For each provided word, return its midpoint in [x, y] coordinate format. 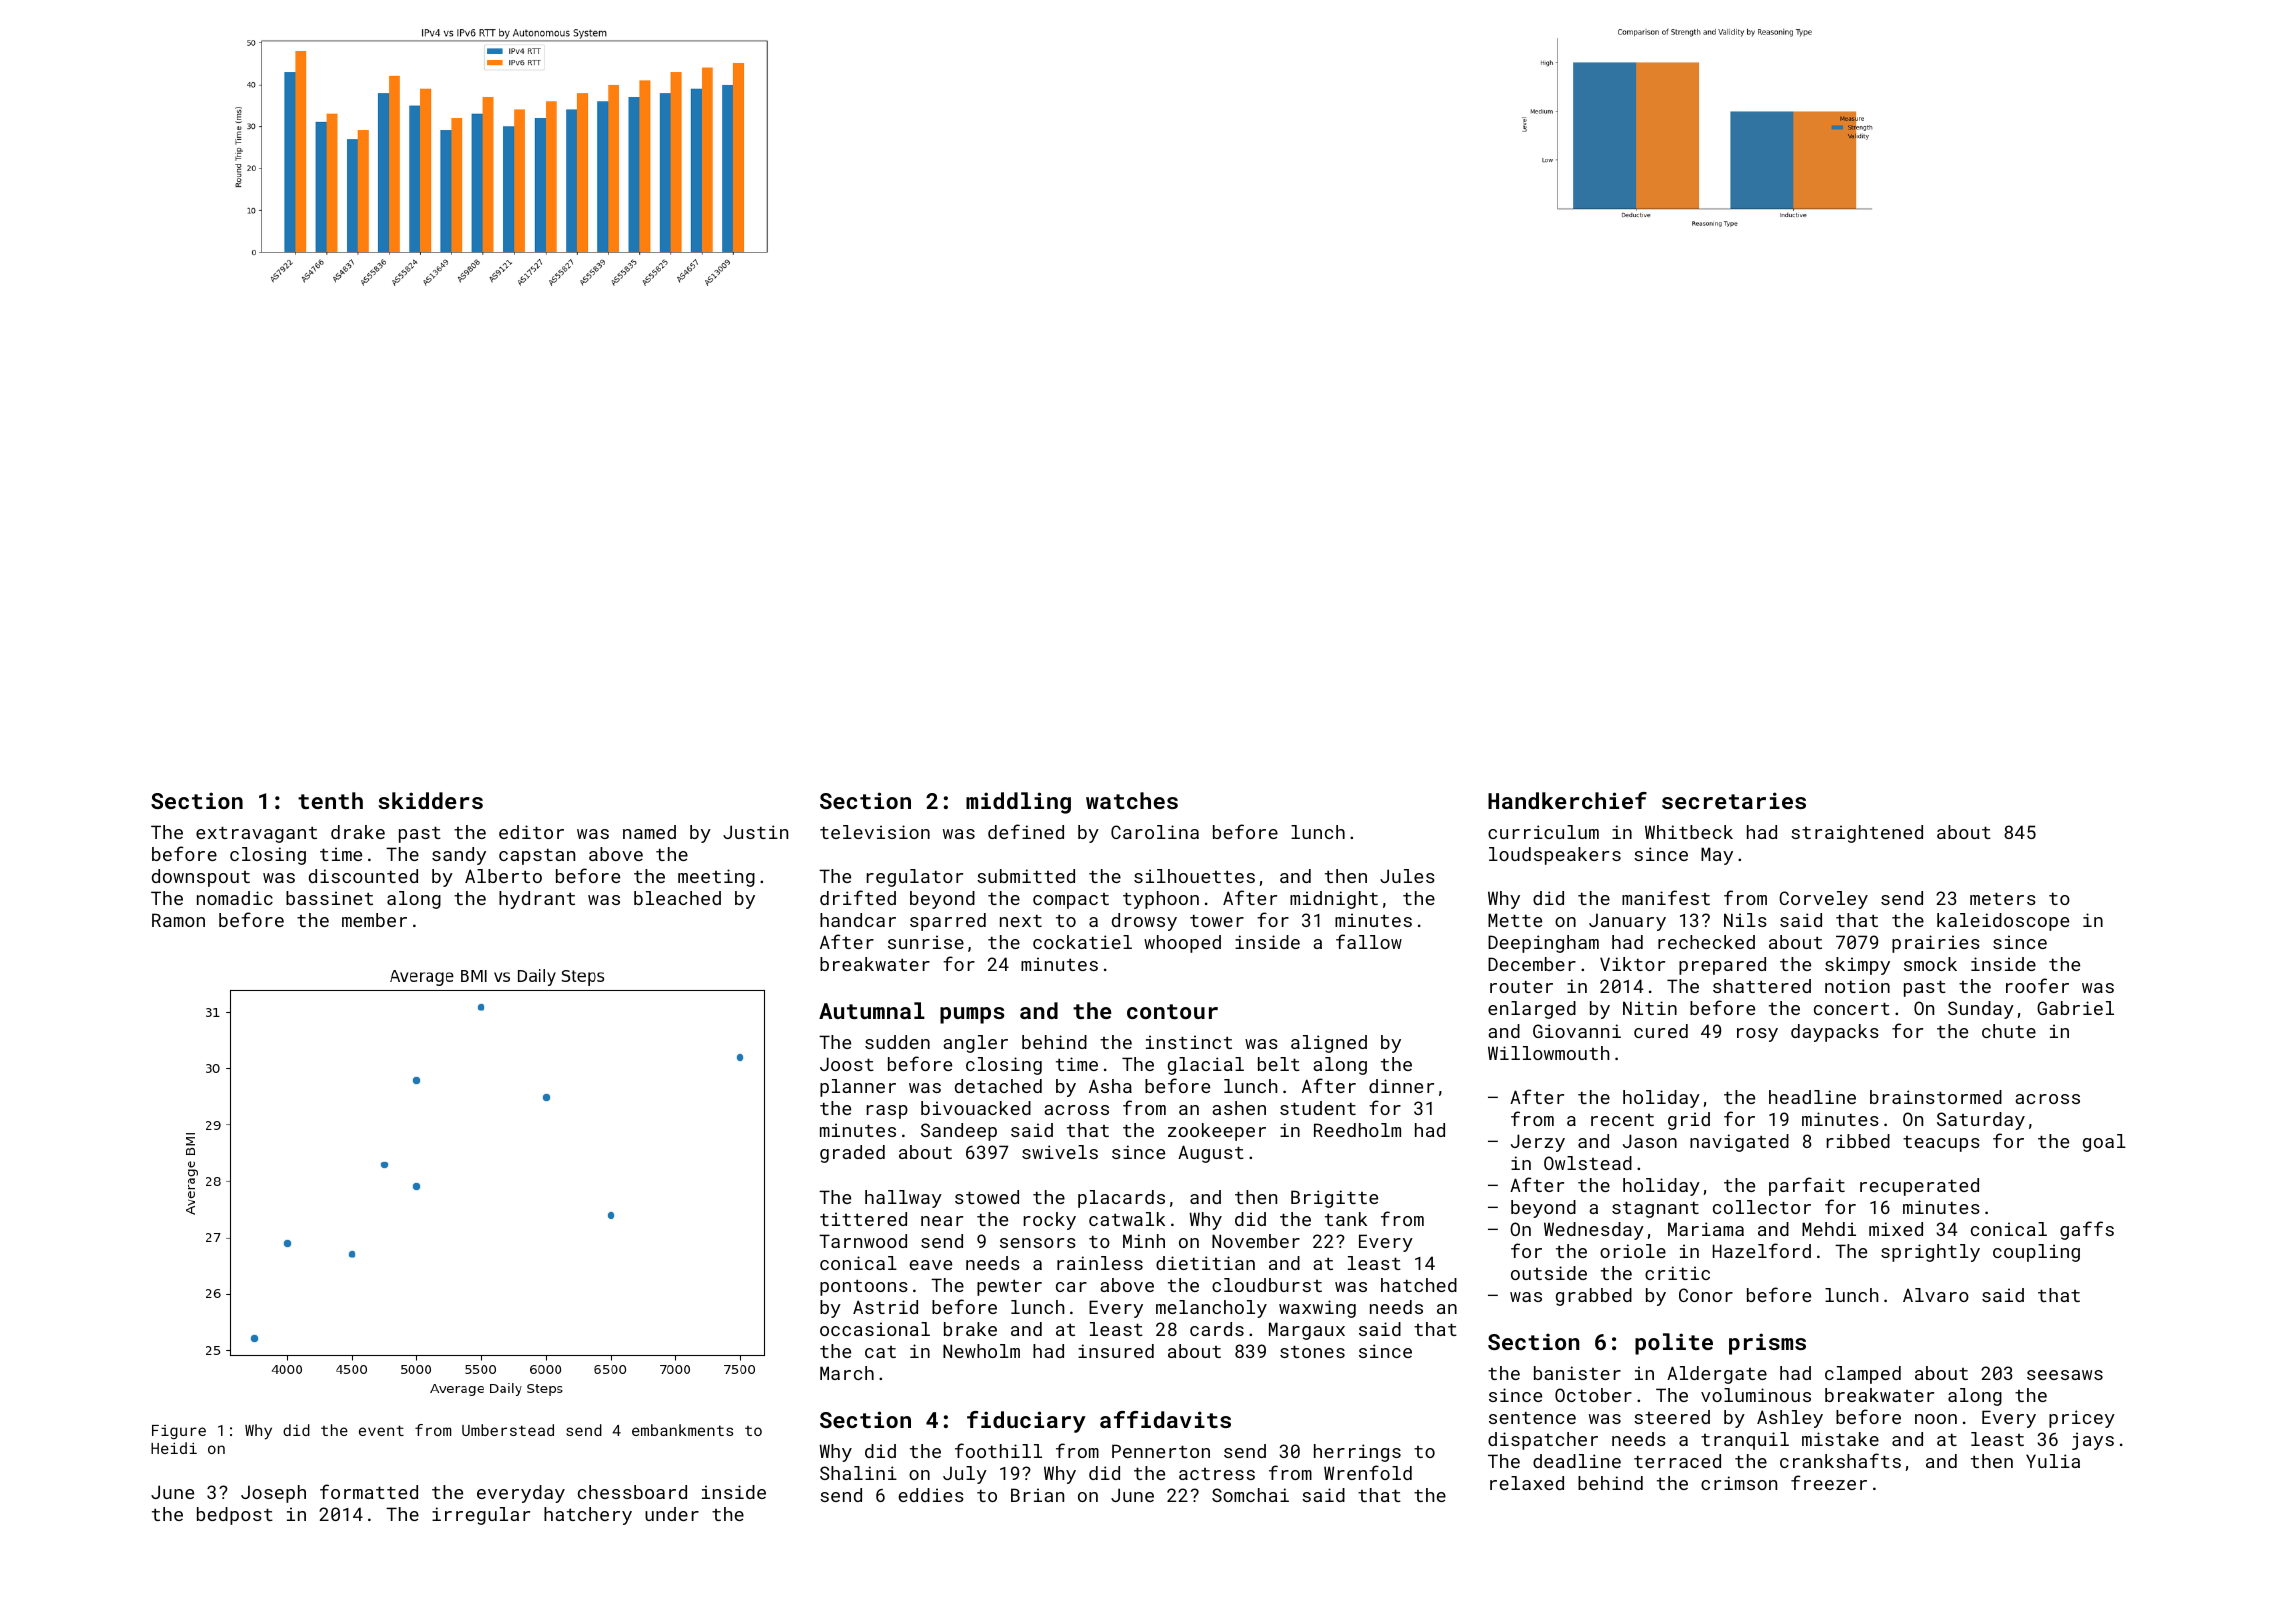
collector [1762, 1207]
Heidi [174, 1448]
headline [1812, 1097]
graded [852, 1154]
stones [1312, 1351]
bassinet [329, 898]
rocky [1050, 1221]
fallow [1369, 941]
